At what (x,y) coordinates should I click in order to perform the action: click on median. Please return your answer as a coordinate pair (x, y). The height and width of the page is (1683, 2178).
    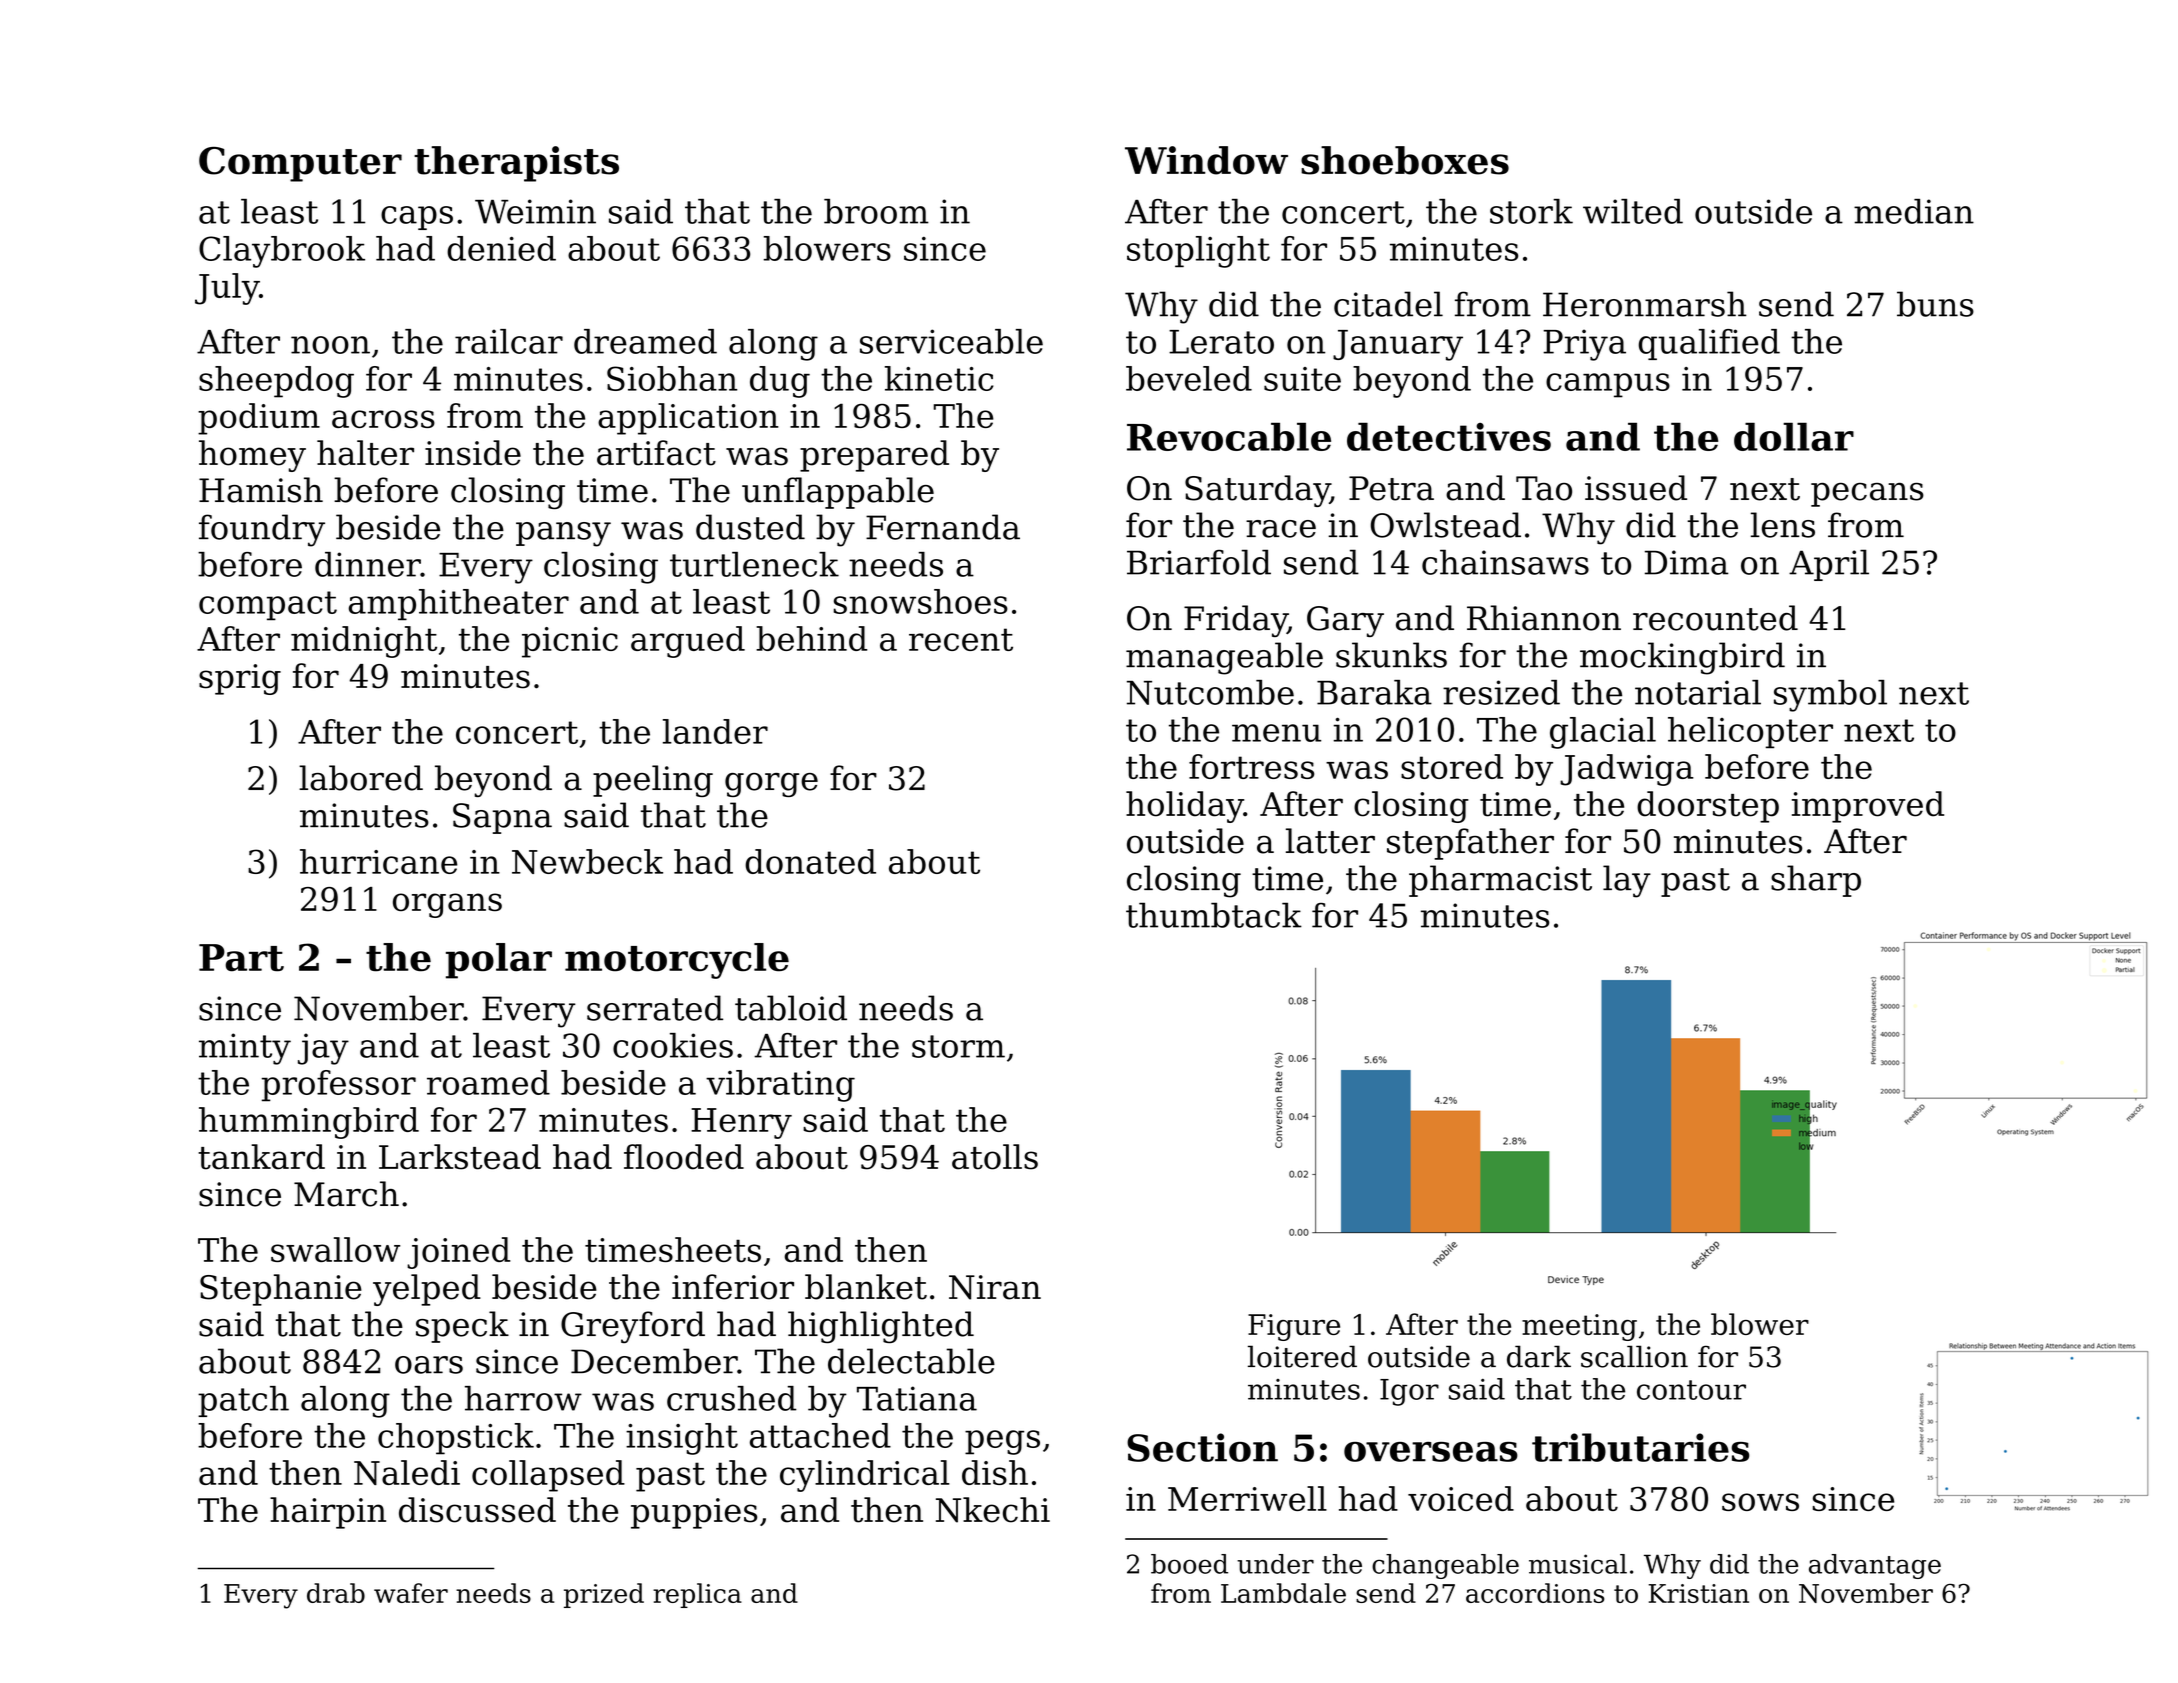
    Looking at the image, I should click on (1914, 211).
